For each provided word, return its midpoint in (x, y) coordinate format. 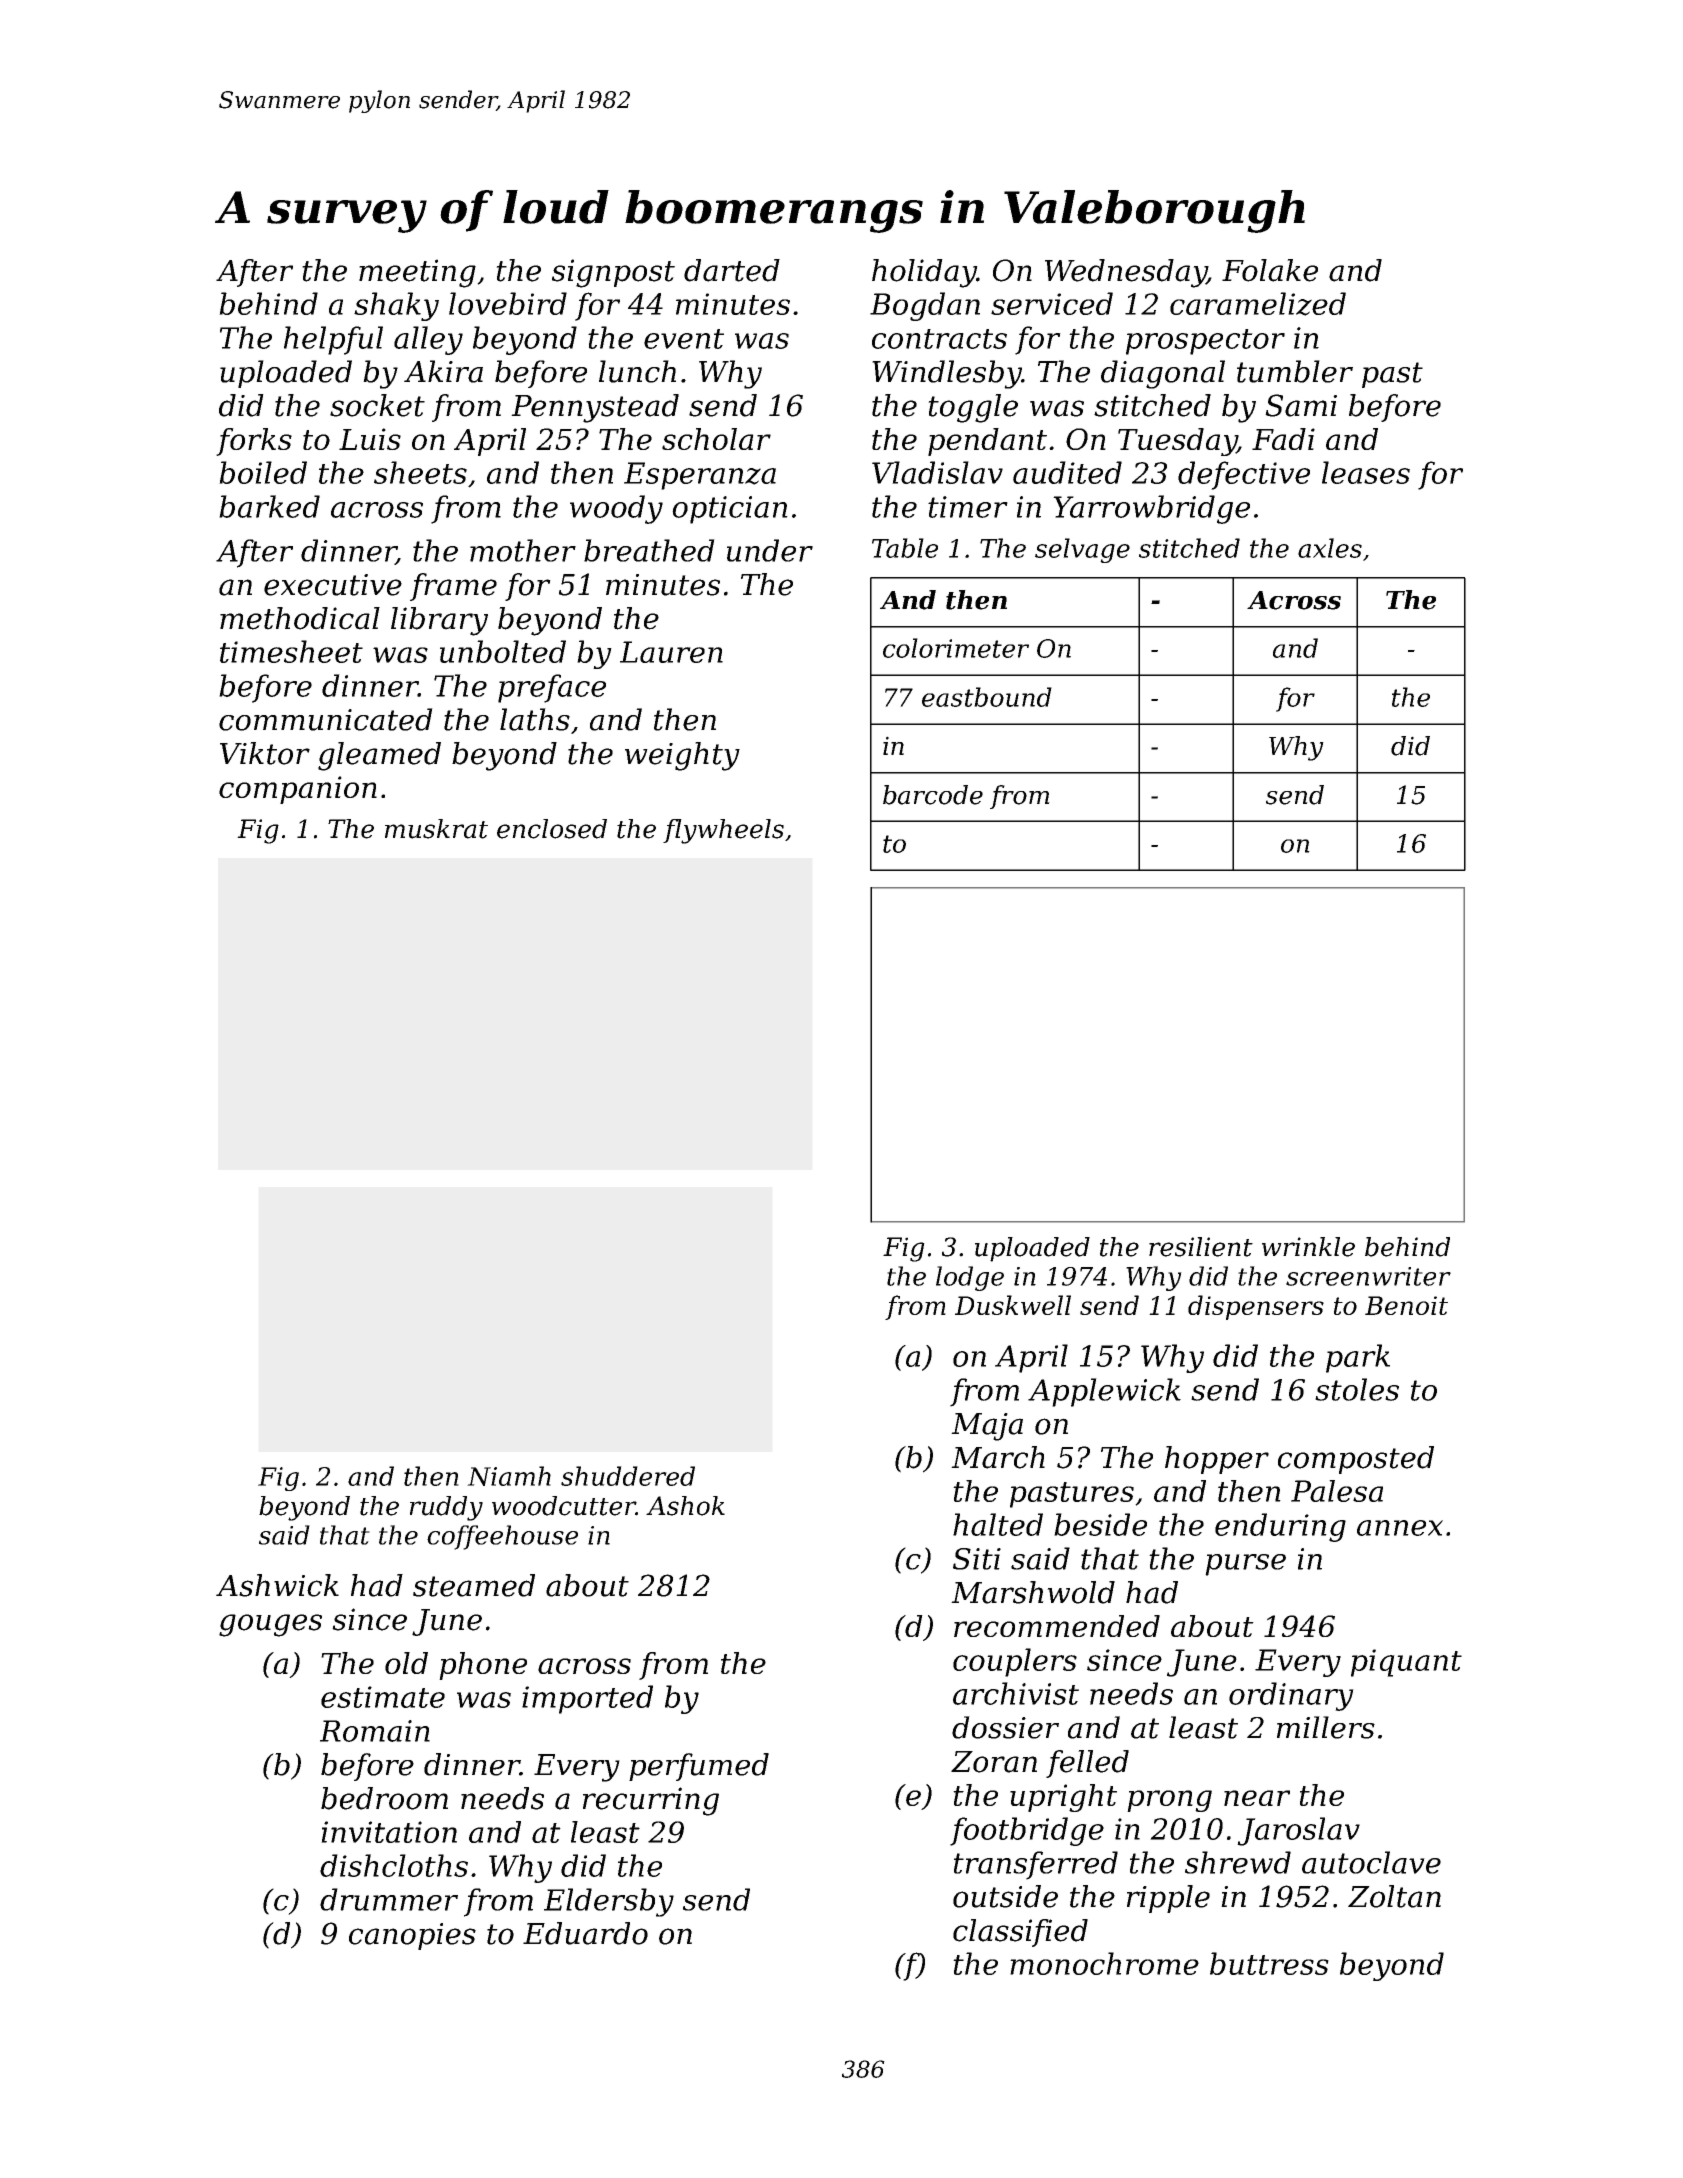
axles (1330, 548)
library (439, 621)
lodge (970, 1278)
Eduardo (585, 1933)
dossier (1005, 1727)
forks (254, 442)
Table (905, 548)
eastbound (987, 697)
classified (1020, 1933)
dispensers (1256, 1307)
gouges (270, 1625)
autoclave (1371, 1862)
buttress (1269, 1963)
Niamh (509, 1476)
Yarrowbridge (1151, 509)
